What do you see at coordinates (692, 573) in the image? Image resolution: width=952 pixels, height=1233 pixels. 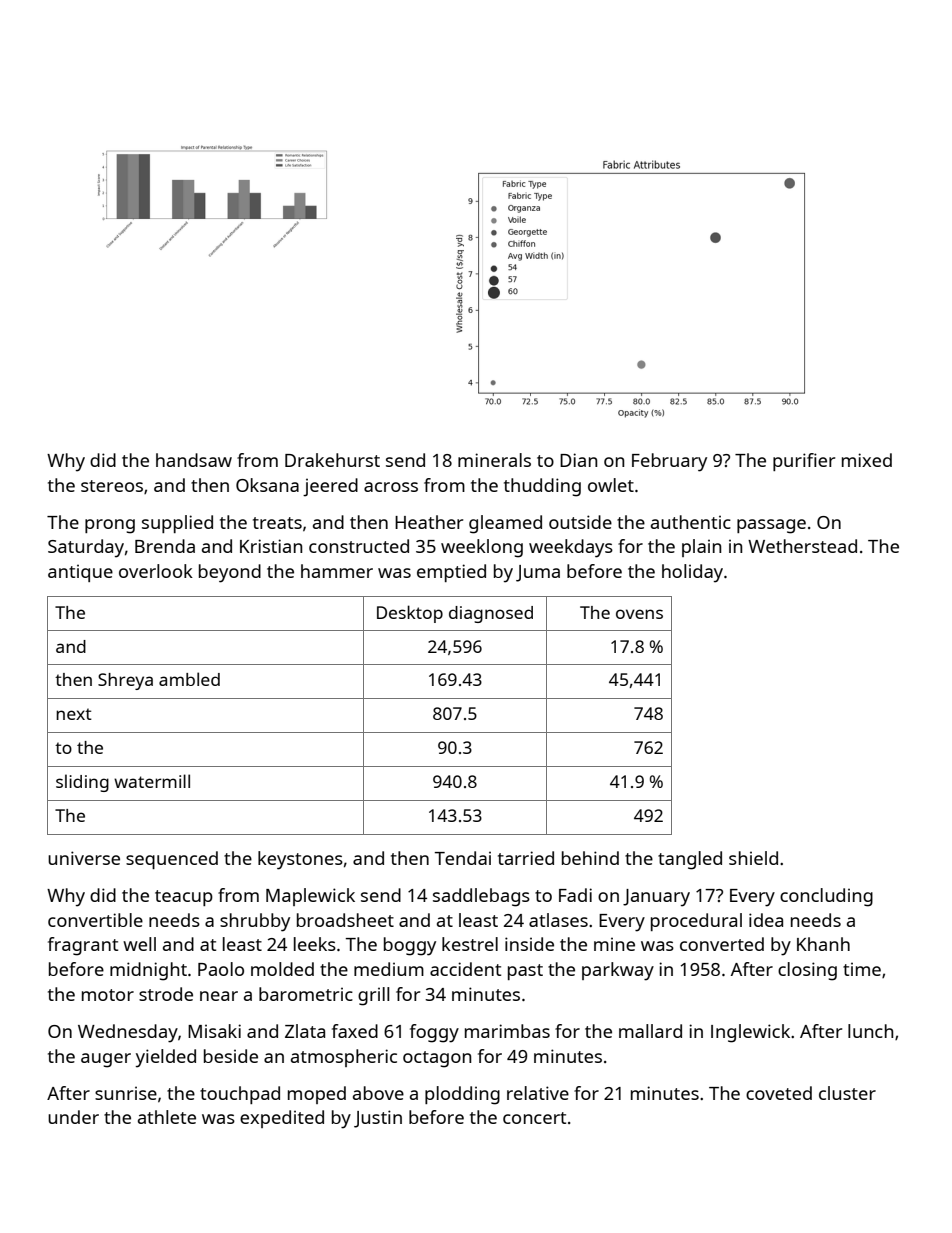 I see `holiday` at bounding box center [692, 573].
